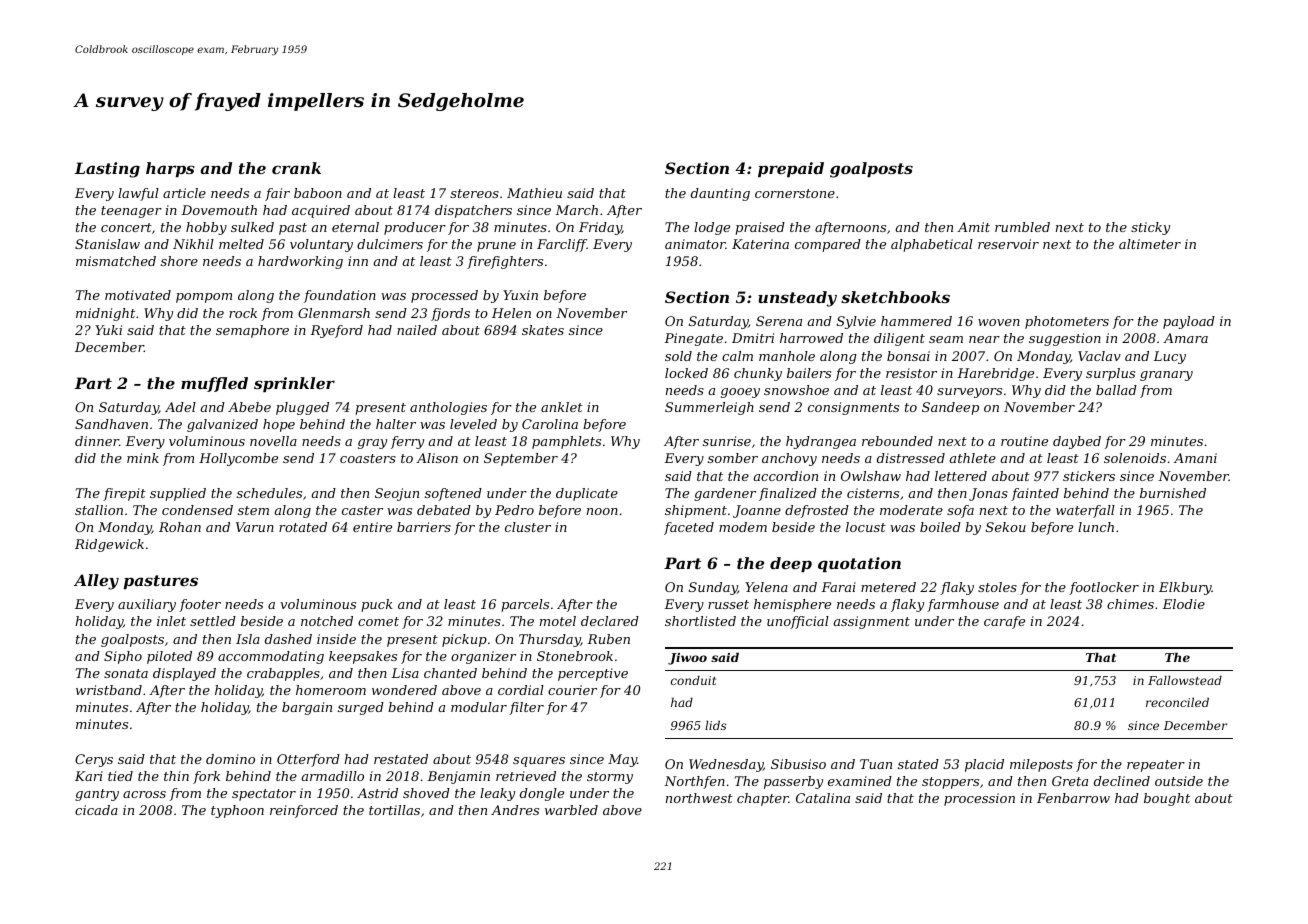  What do you see at coordinates (147, 605) in the screenshot?
I see `auxiliary` at bounding box center [147, 605].
